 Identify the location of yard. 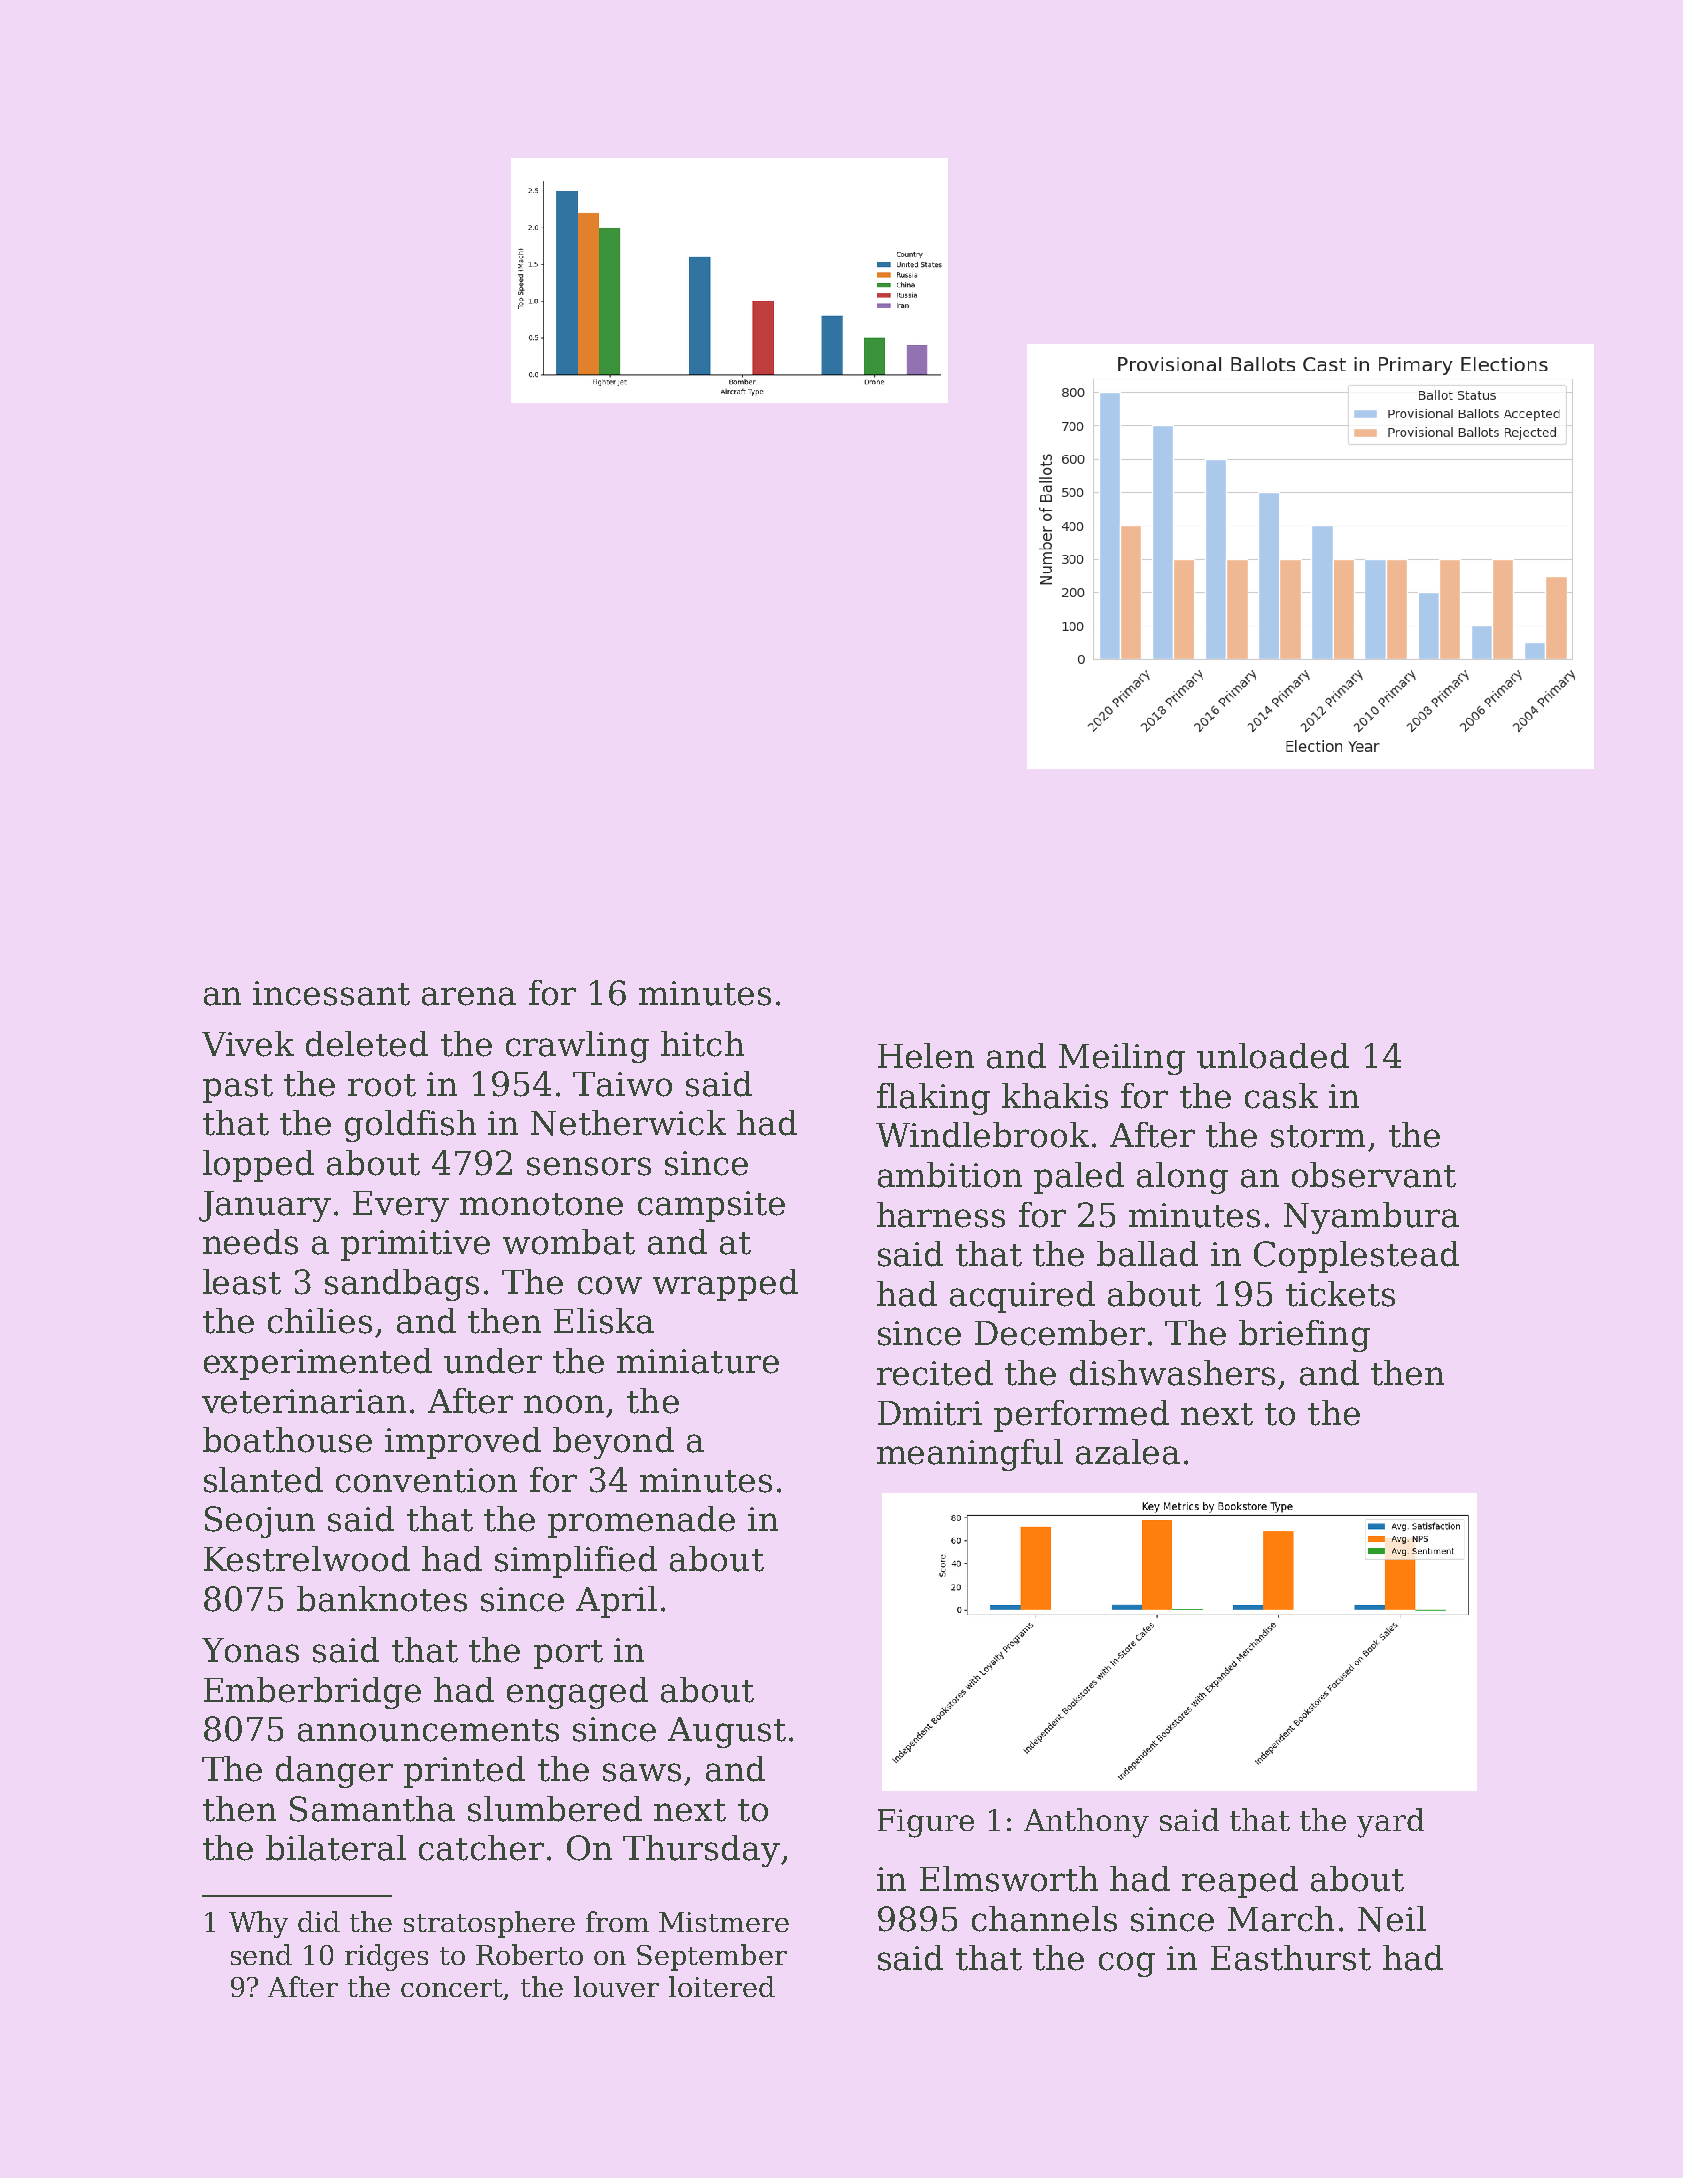
(1390, 1823).
